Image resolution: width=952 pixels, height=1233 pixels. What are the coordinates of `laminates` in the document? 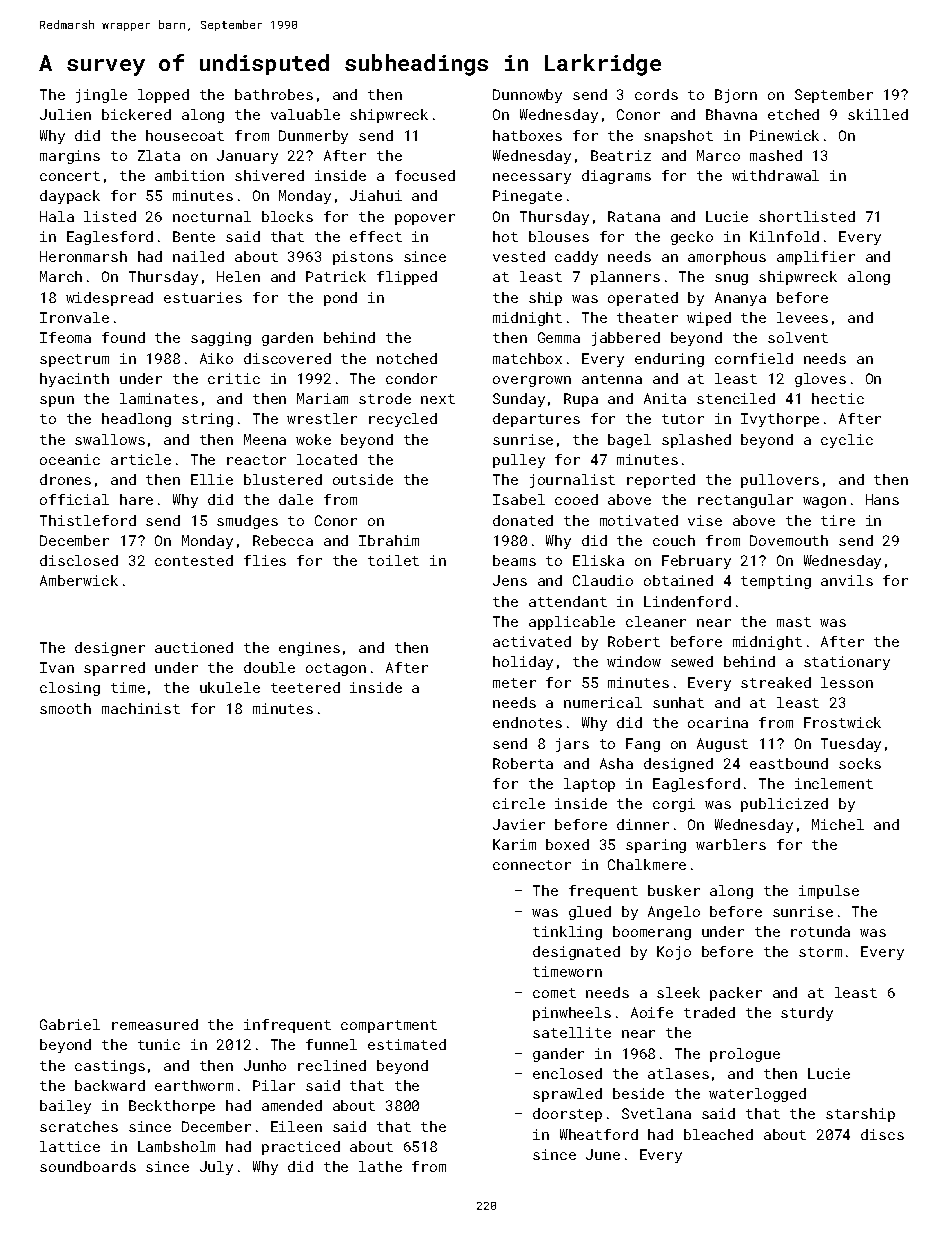 It's located at (159, 398).
